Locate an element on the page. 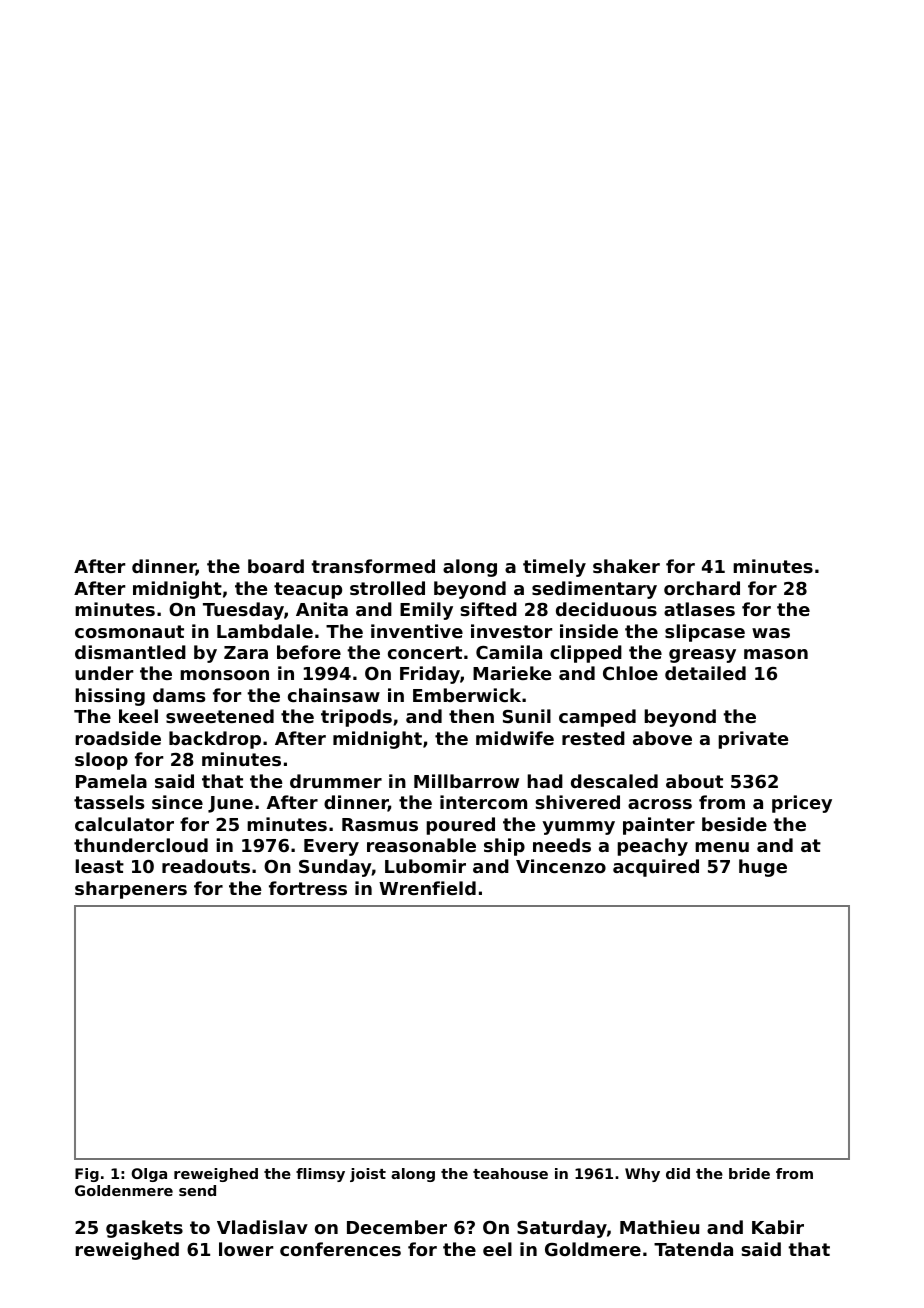 This image has height=1308, width=924. Tuesday is located at coordinates (243, 611).
